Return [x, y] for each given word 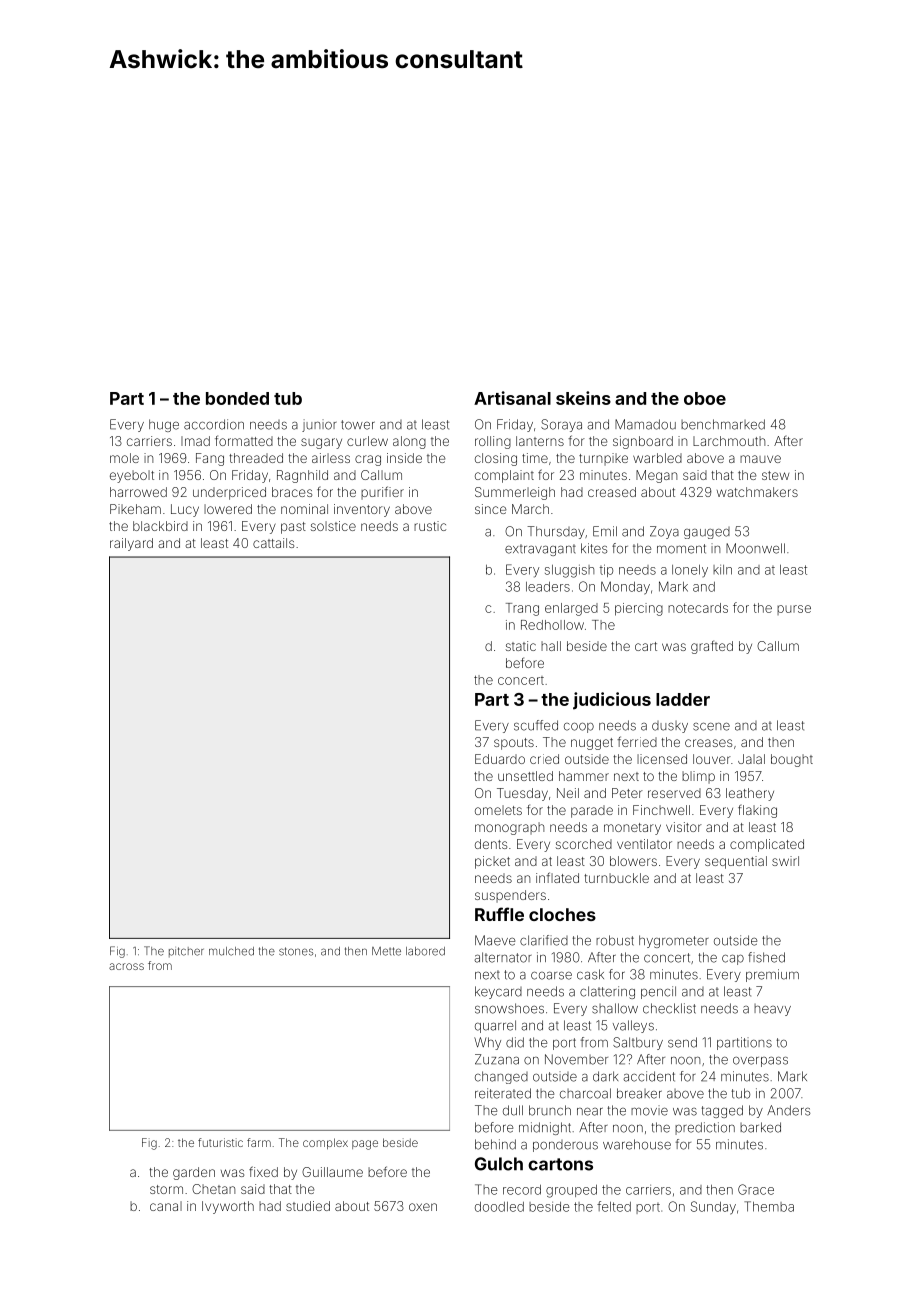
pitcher [186, 952]
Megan [656, 476]
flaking [757, 811]
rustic [430, 526]
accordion [214, 424]
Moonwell [755, 548]
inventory [362, 510]
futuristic [220, 1142]
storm [166, 1189]
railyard [131, 544]
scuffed [536, 725]
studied [308, 1206]
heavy [772, 1010]
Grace [756, 1189]
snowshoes [509, 1008]
